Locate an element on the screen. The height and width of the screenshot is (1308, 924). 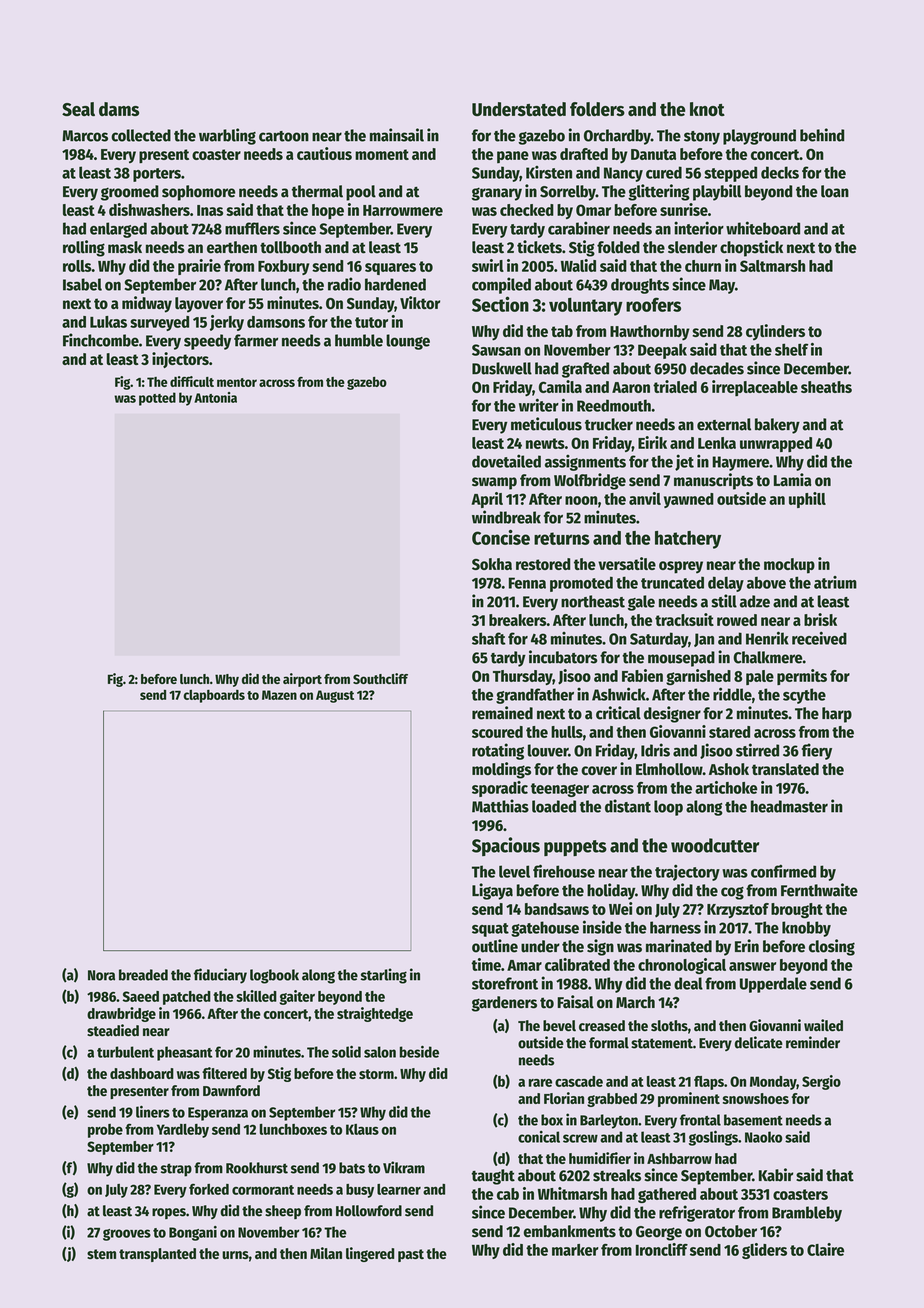
clapboards is located at coordinates (214, 696).
